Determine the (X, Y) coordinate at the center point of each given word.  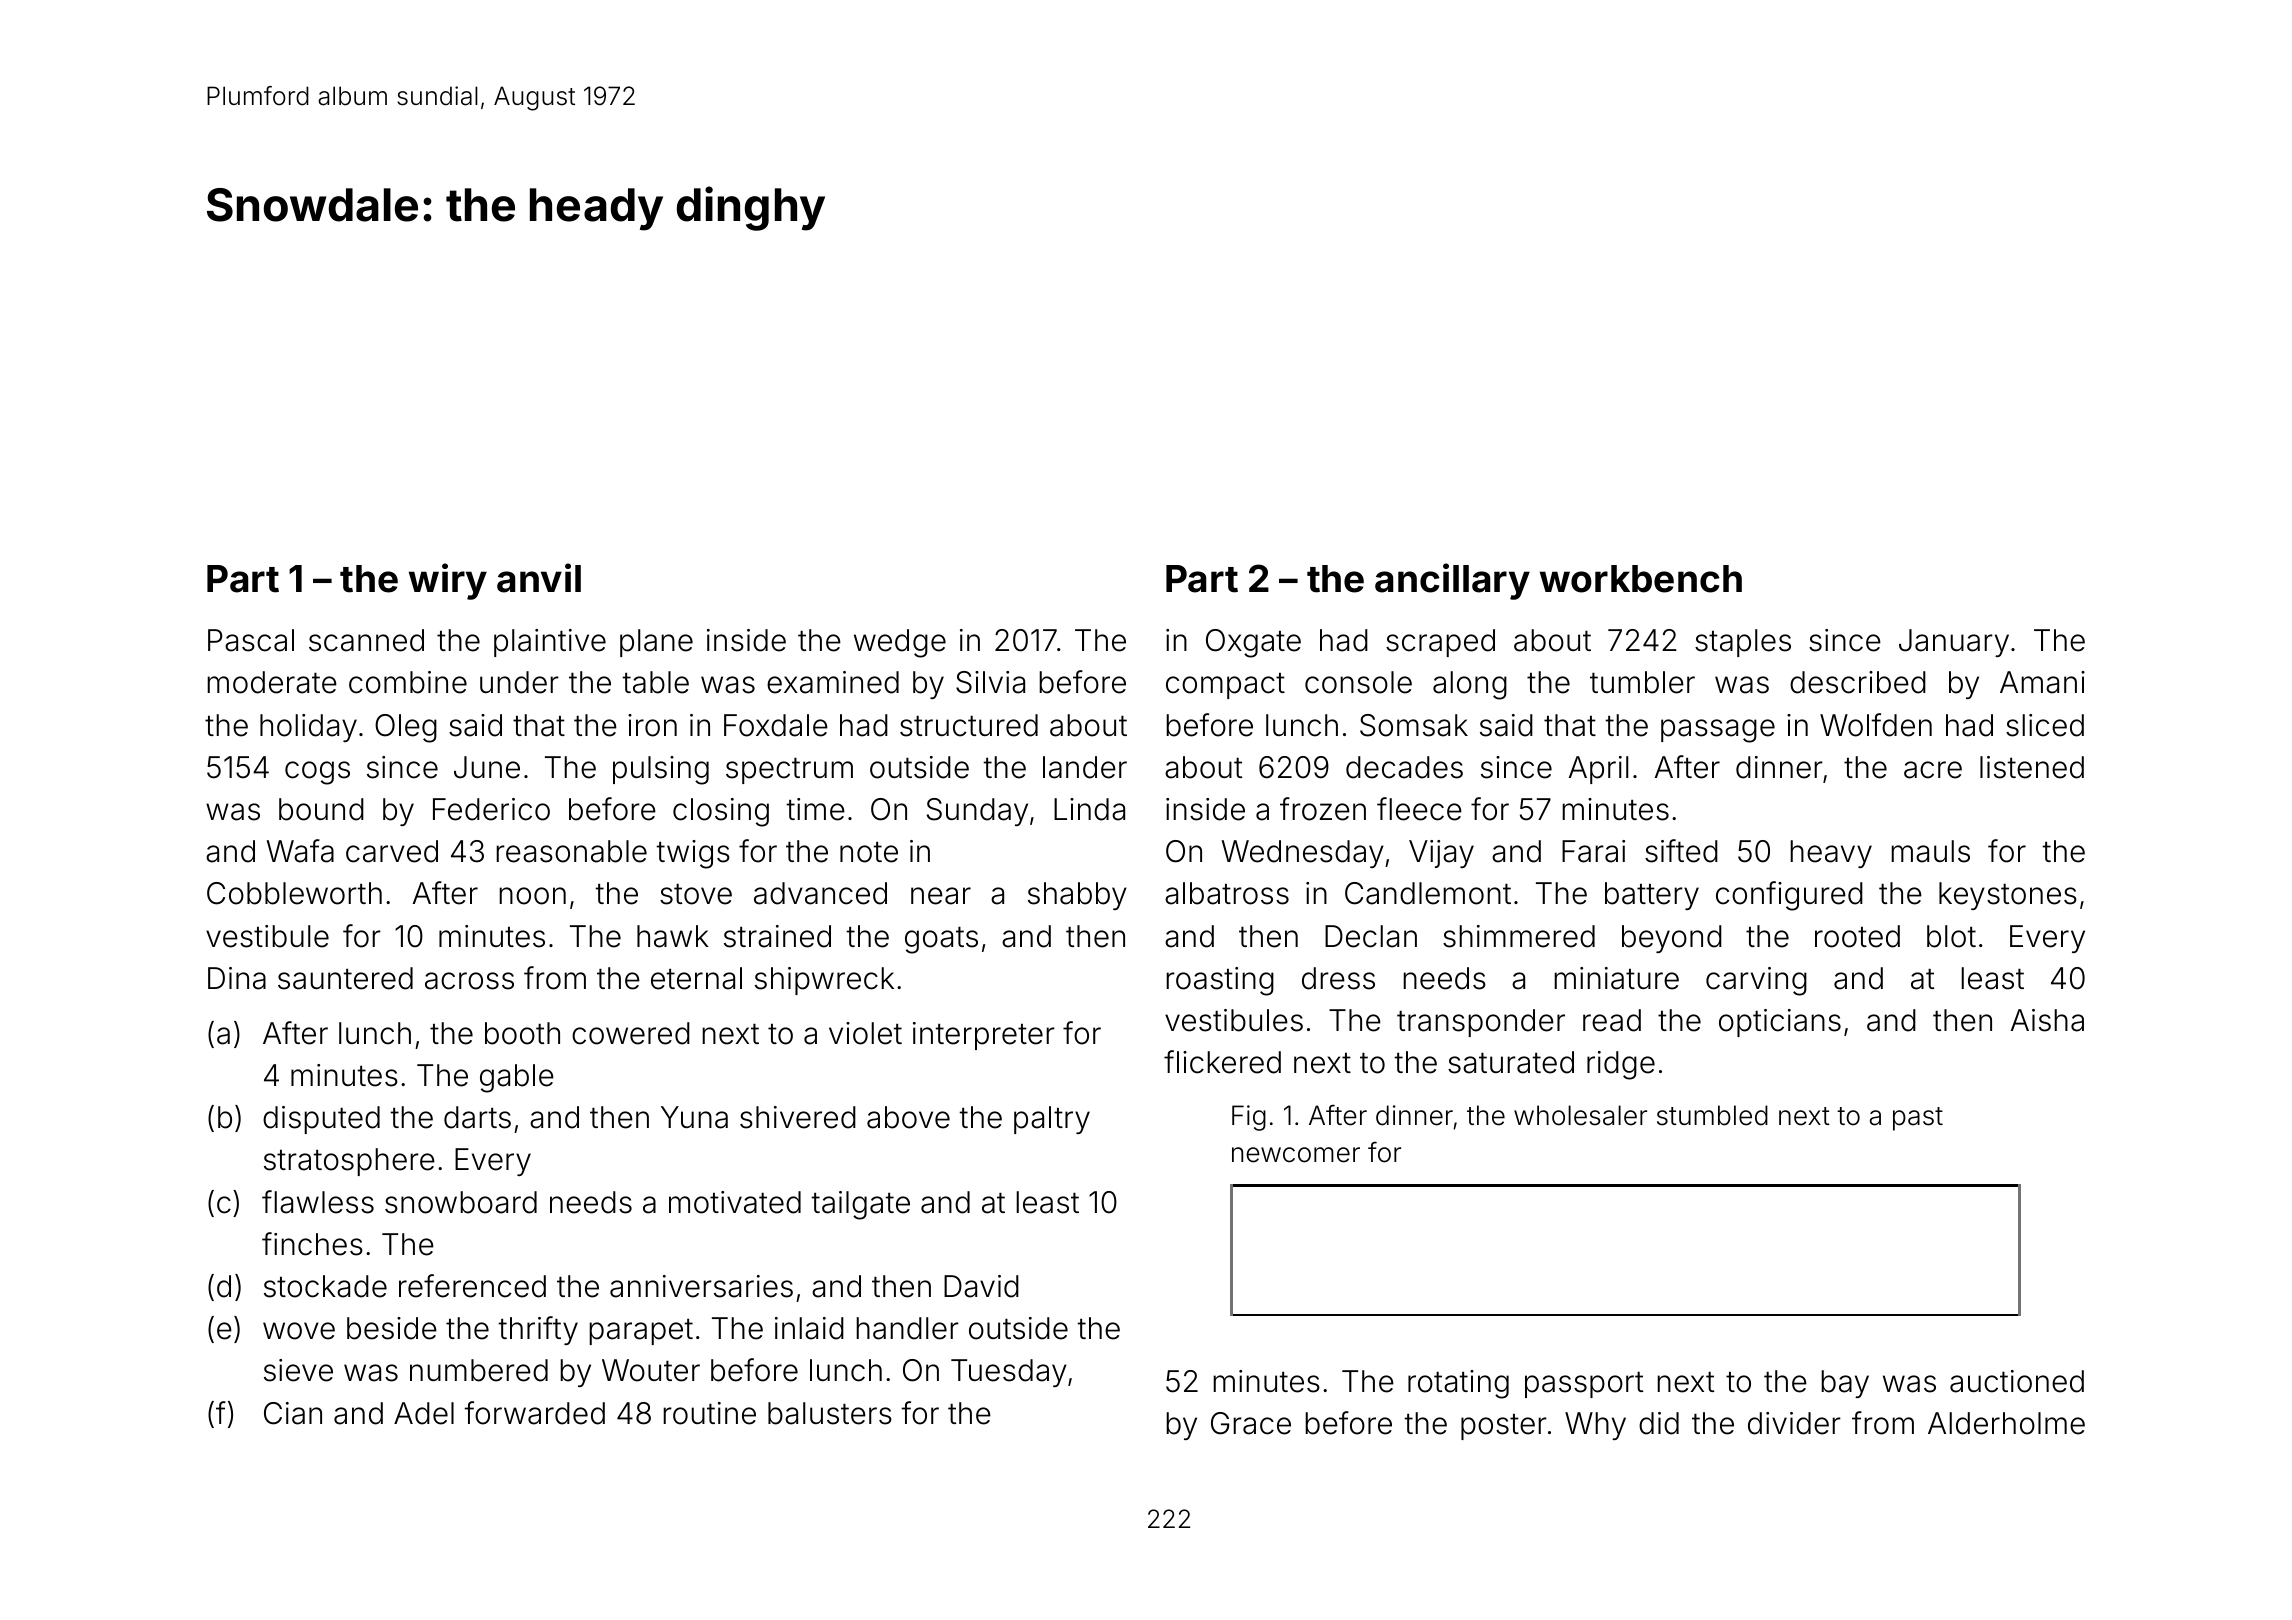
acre (1933, 770)
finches (312, 1244)
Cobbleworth (294, 893)
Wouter (651, 1370)
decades (1404, 767)
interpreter (984, 1036)
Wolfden (1876, 725)
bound (321, 809)
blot (1951, 936)
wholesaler (1580, 1115)
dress (1338, 978)
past (1918, 1119)
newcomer (1296, 1155)
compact (1225, 686)
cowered (631, 1033)
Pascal (251, 640)
